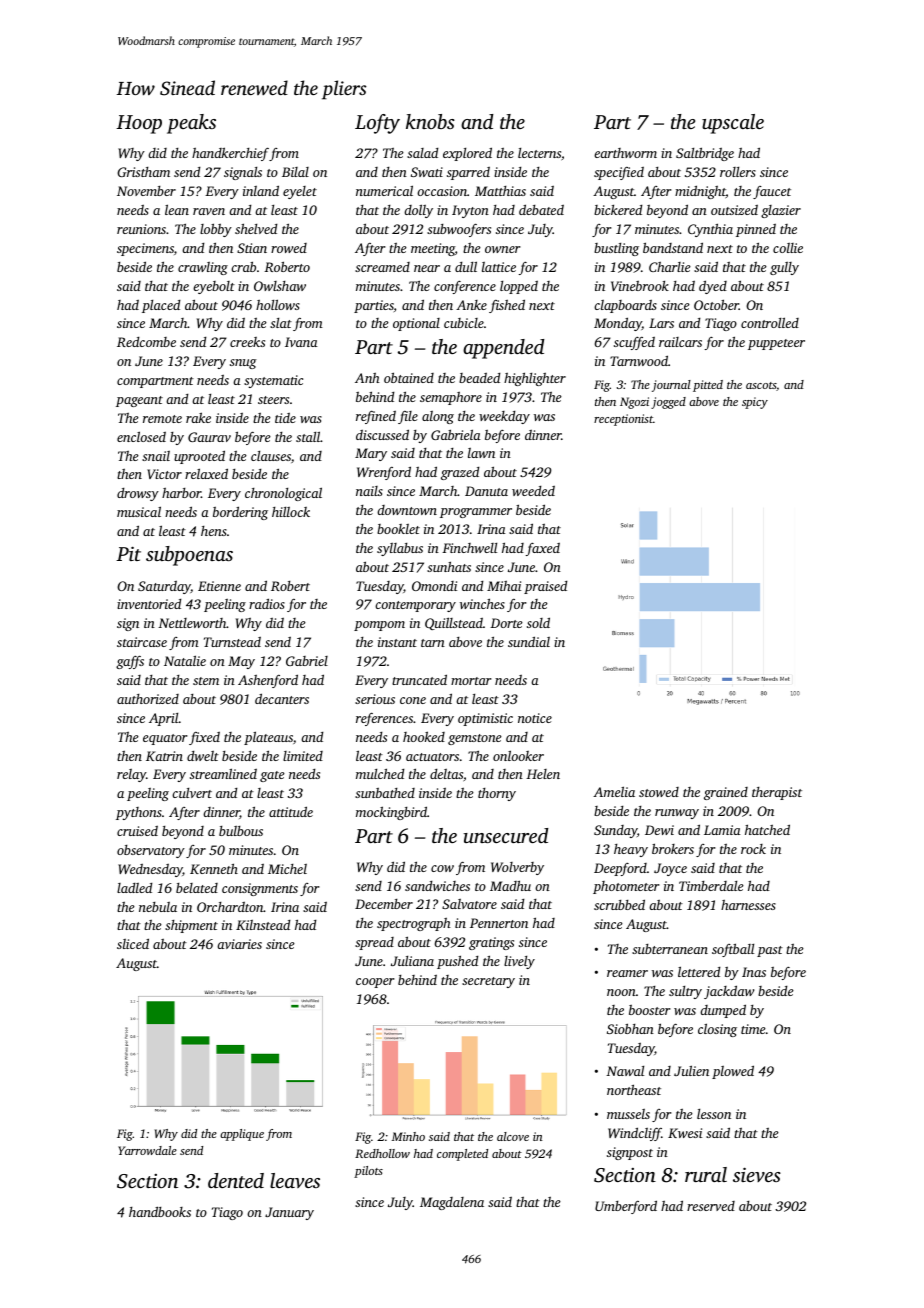  What do you see at coordinates (243, 266) in the screenshot?
I see `crab` at bounding box center [243, 266].
